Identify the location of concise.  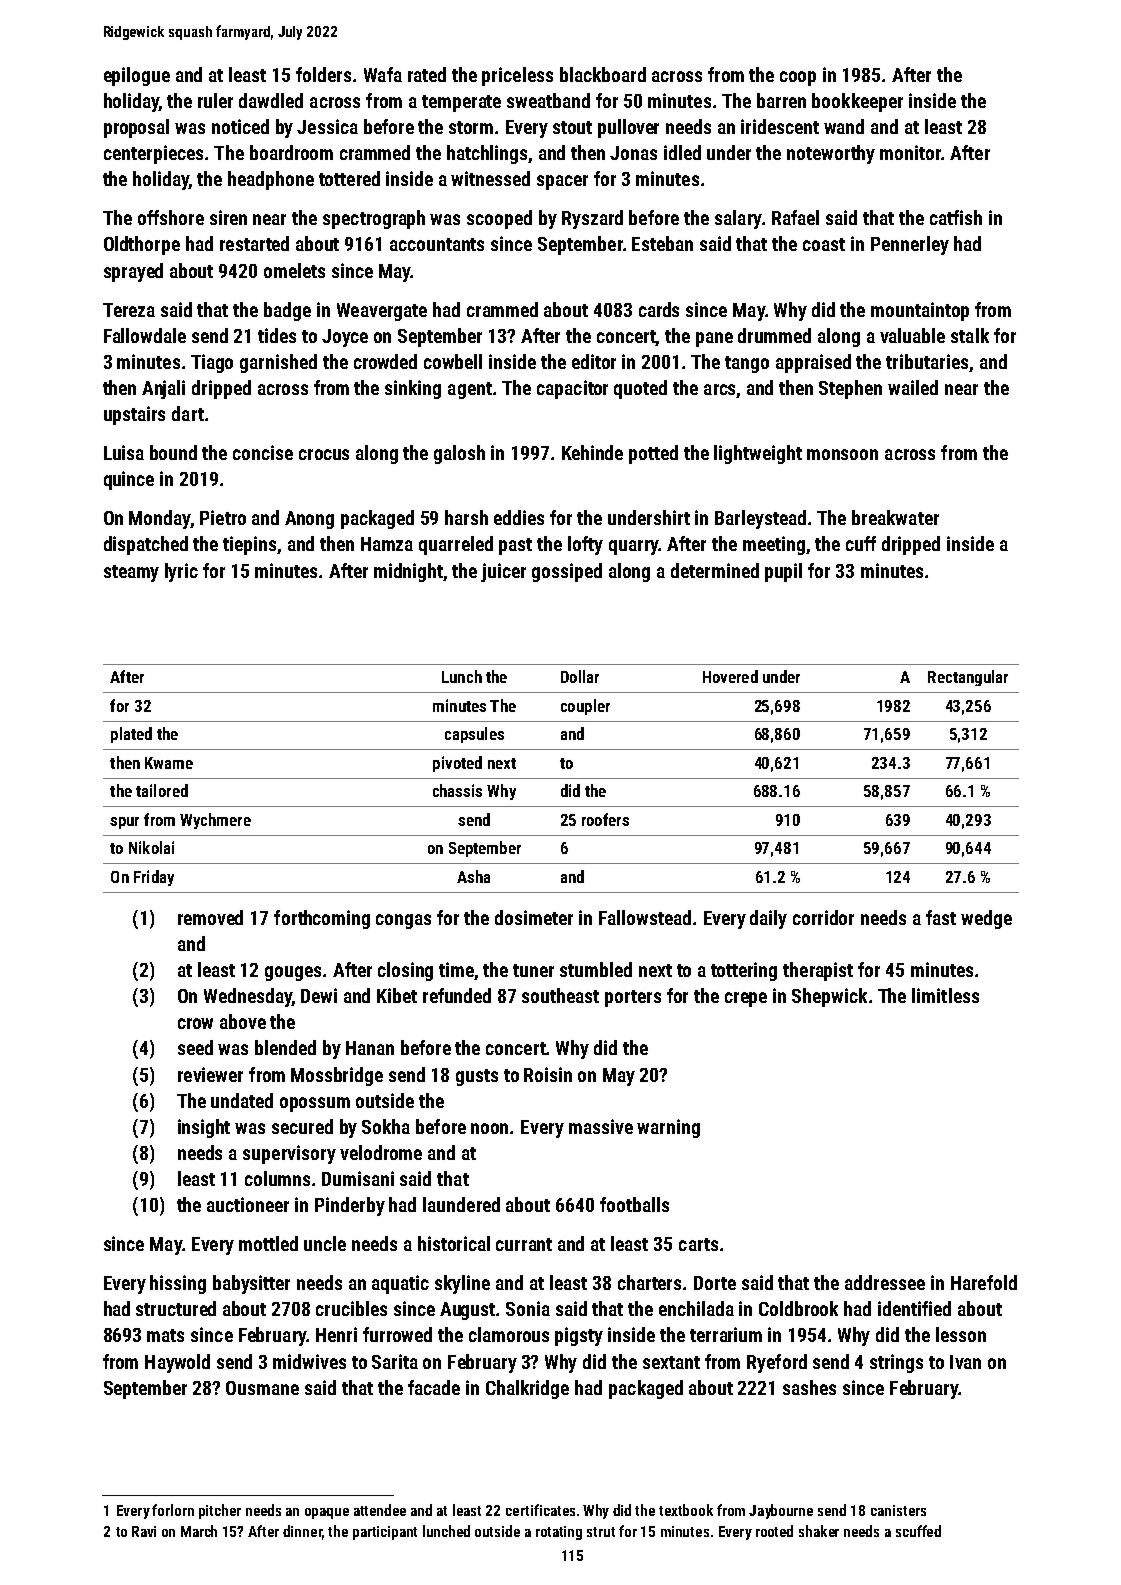
(263, 452).
